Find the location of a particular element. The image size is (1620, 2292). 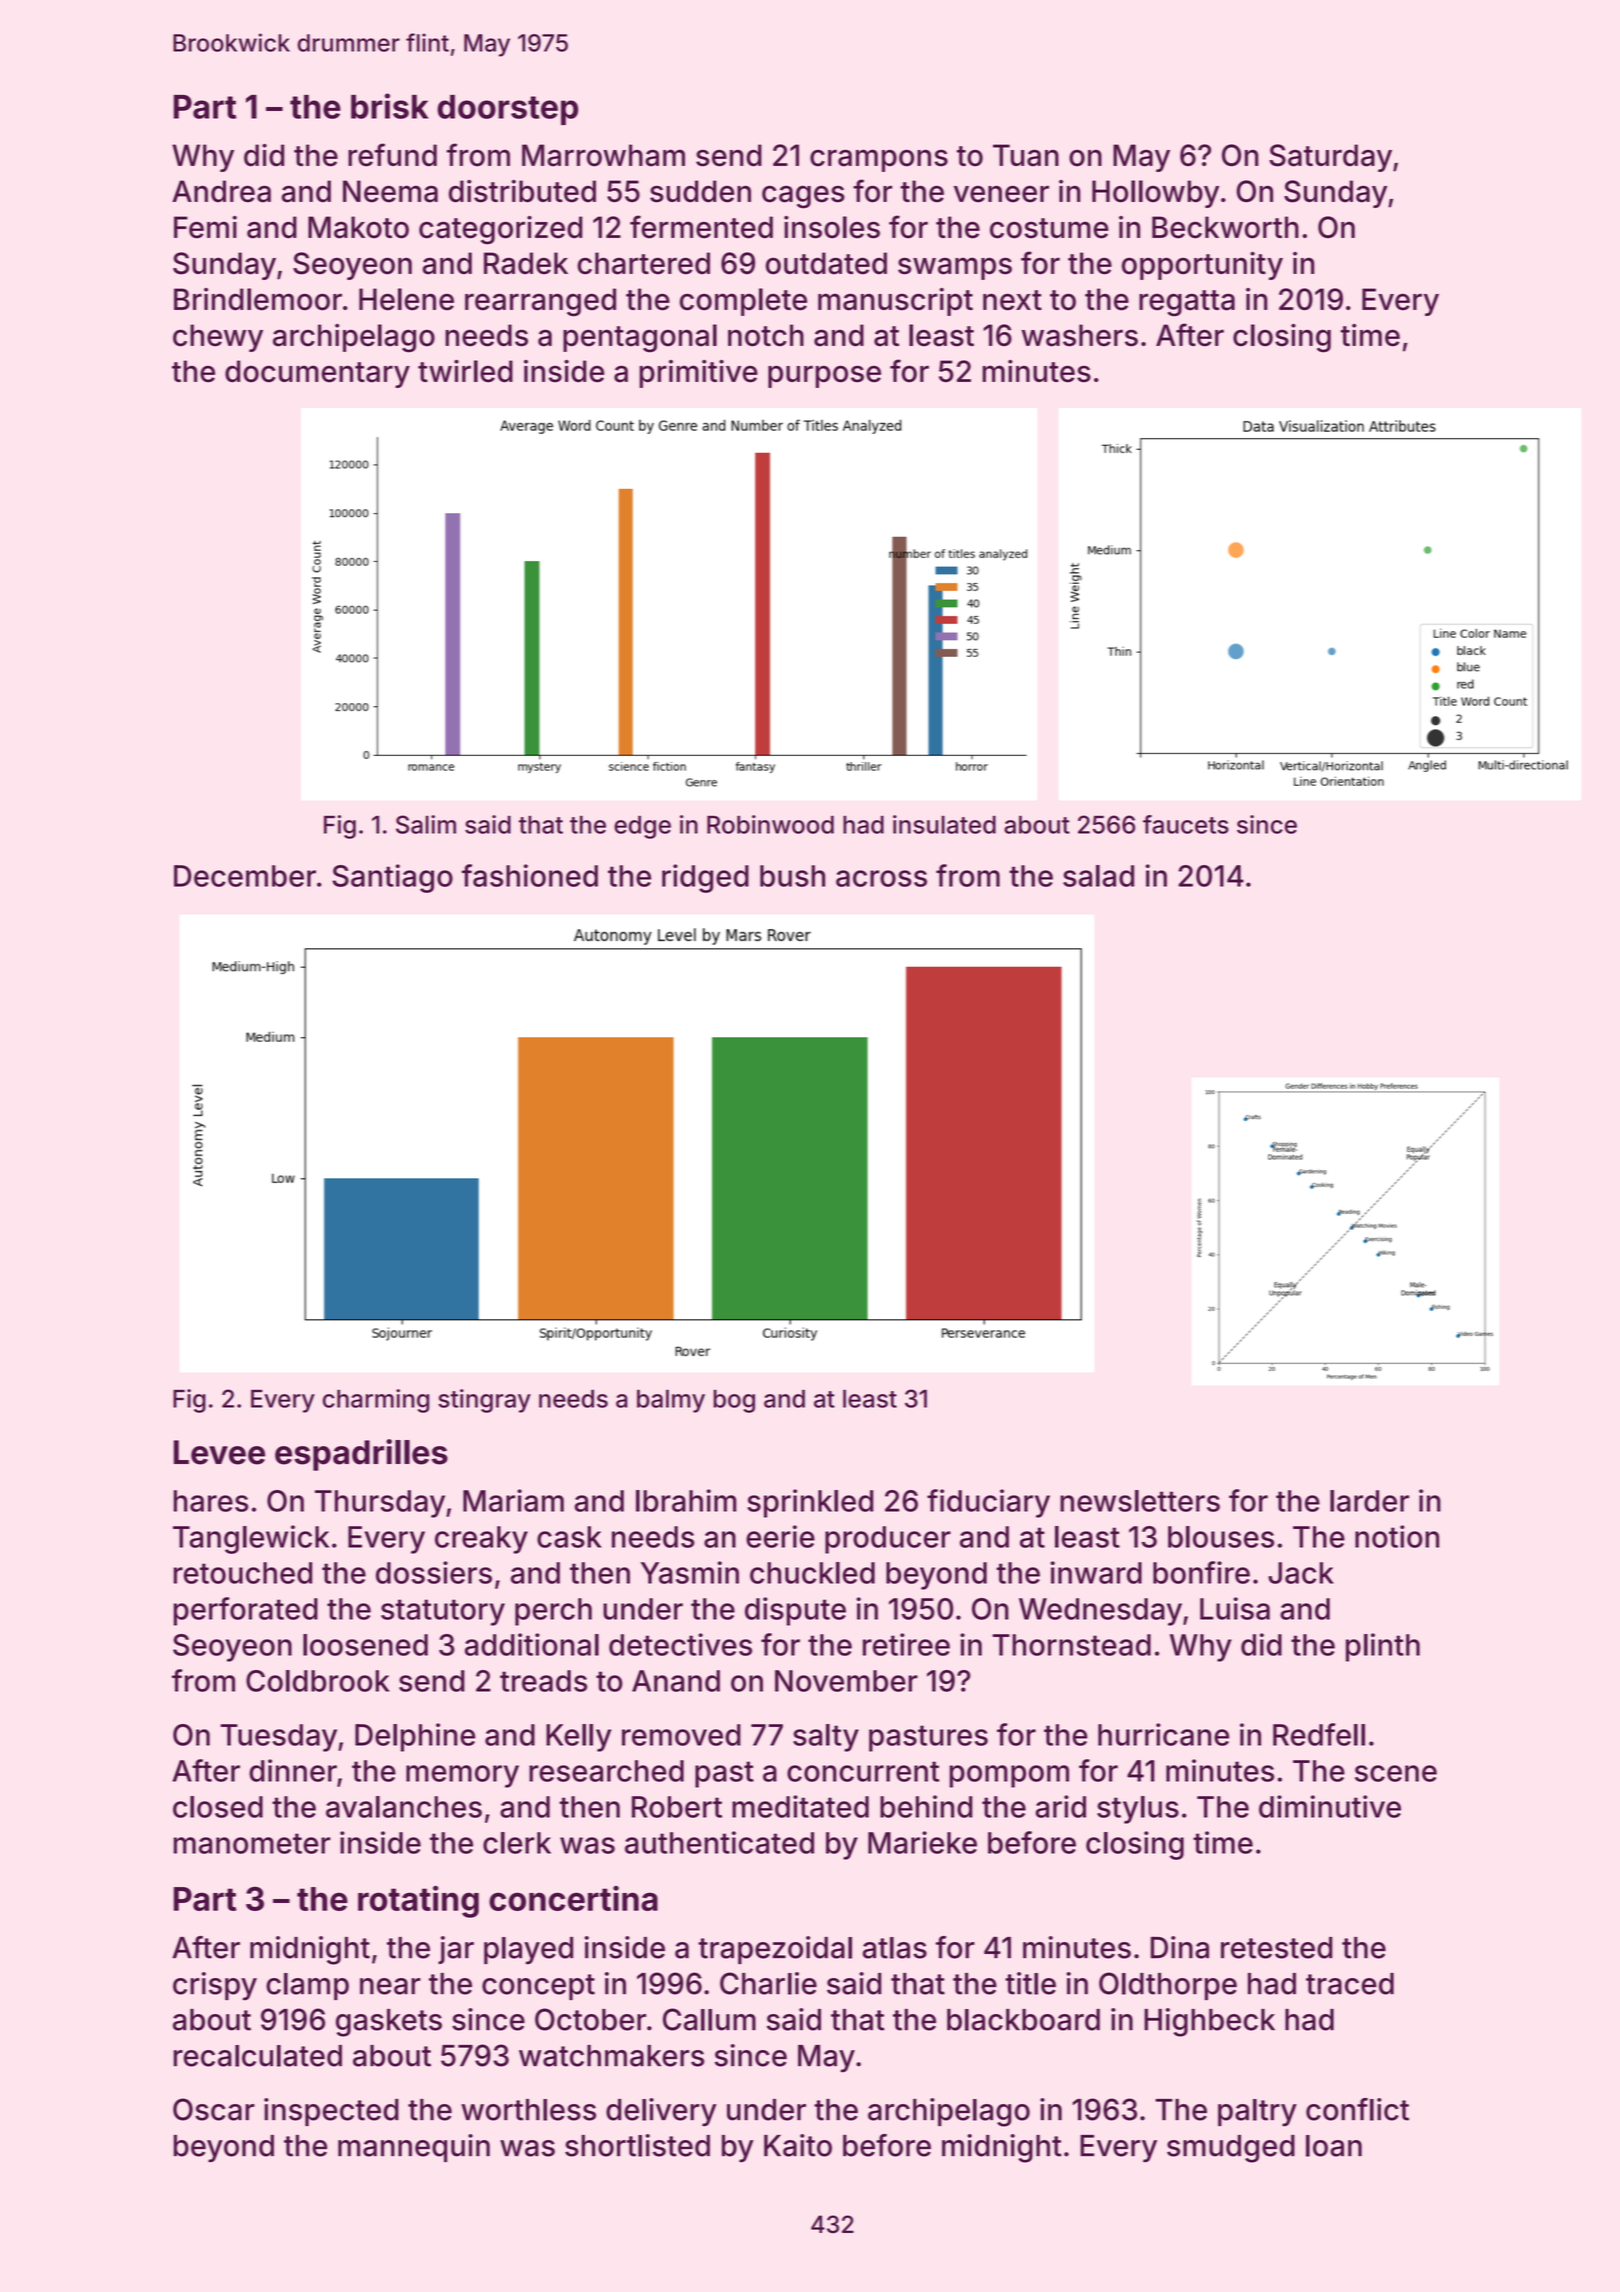

Oscar is located at coordinates (214, 2109).
